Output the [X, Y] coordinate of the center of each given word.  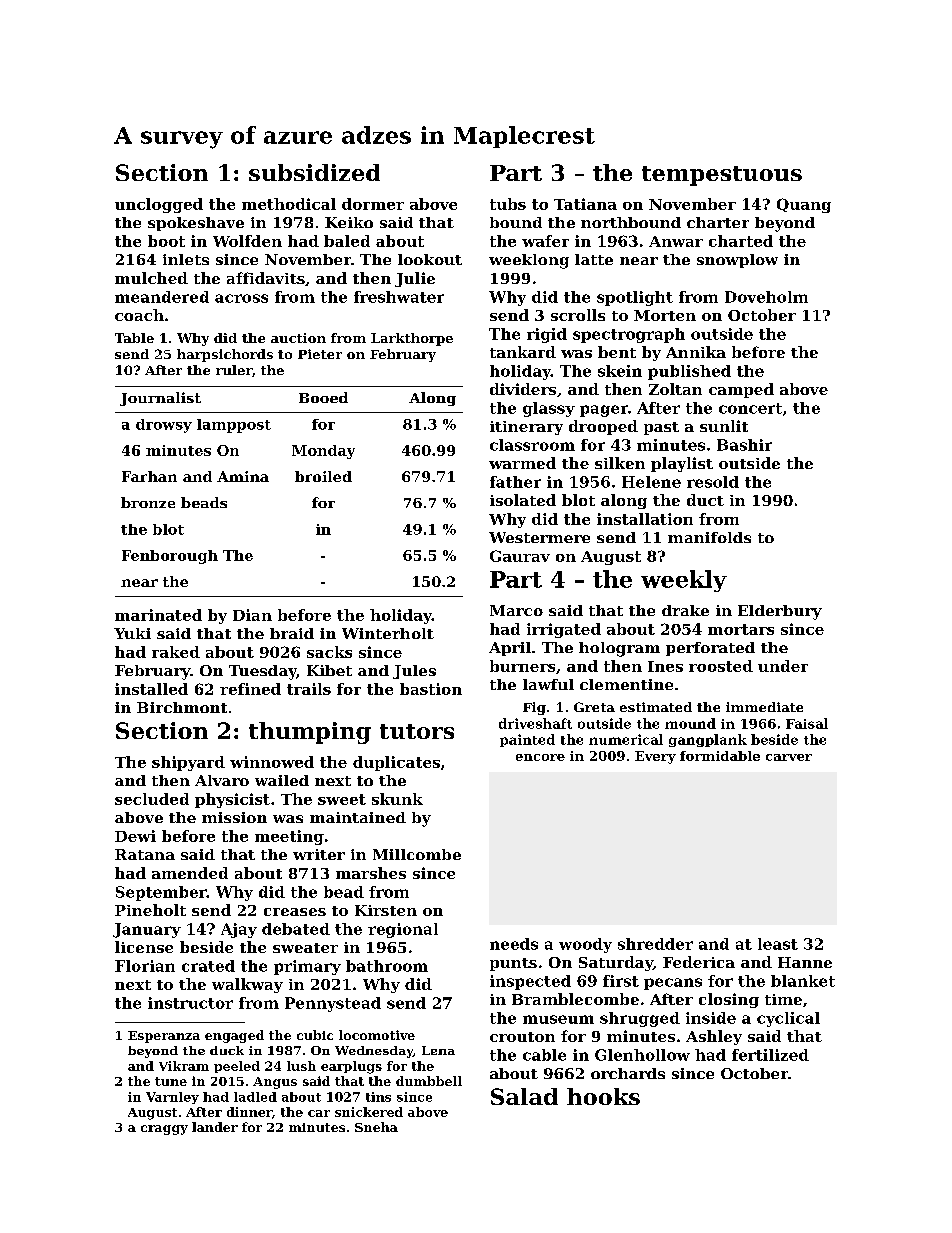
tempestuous [722, 176]
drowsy [164, 426]
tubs [508, 204]
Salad [524, 1096]
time [783, 999]
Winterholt [388, 633]
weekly [684, 581]
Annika [696, 352]
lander [215, 1127]
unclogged [159, 205]
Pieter [320, 354]
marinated [158, 615]
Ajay [239, 930]
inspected [530, 982]
